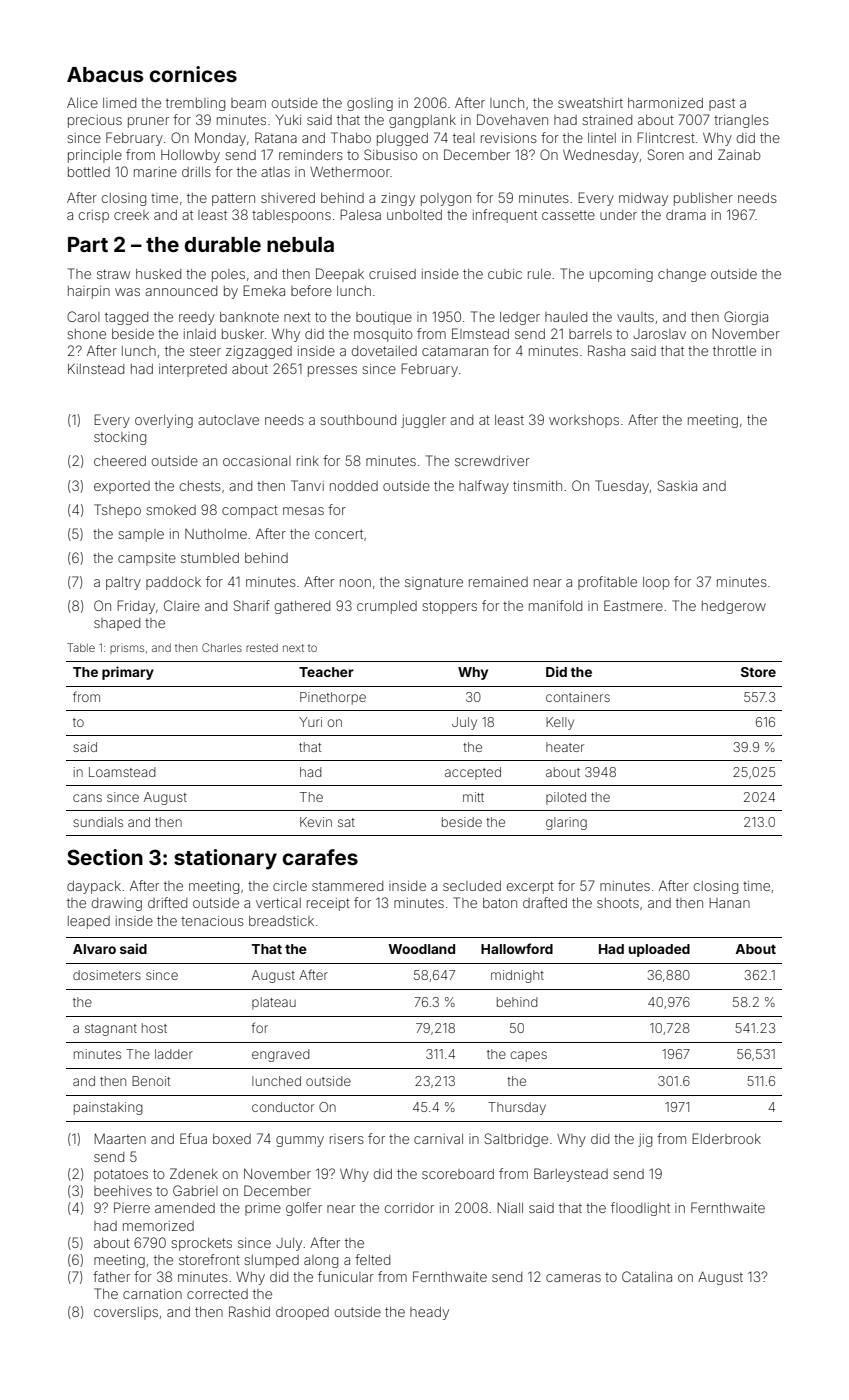 This page has width=849, height=1400. Describe the element at coordinates (310, 722) in the page. I see `Yuri` at that location.
